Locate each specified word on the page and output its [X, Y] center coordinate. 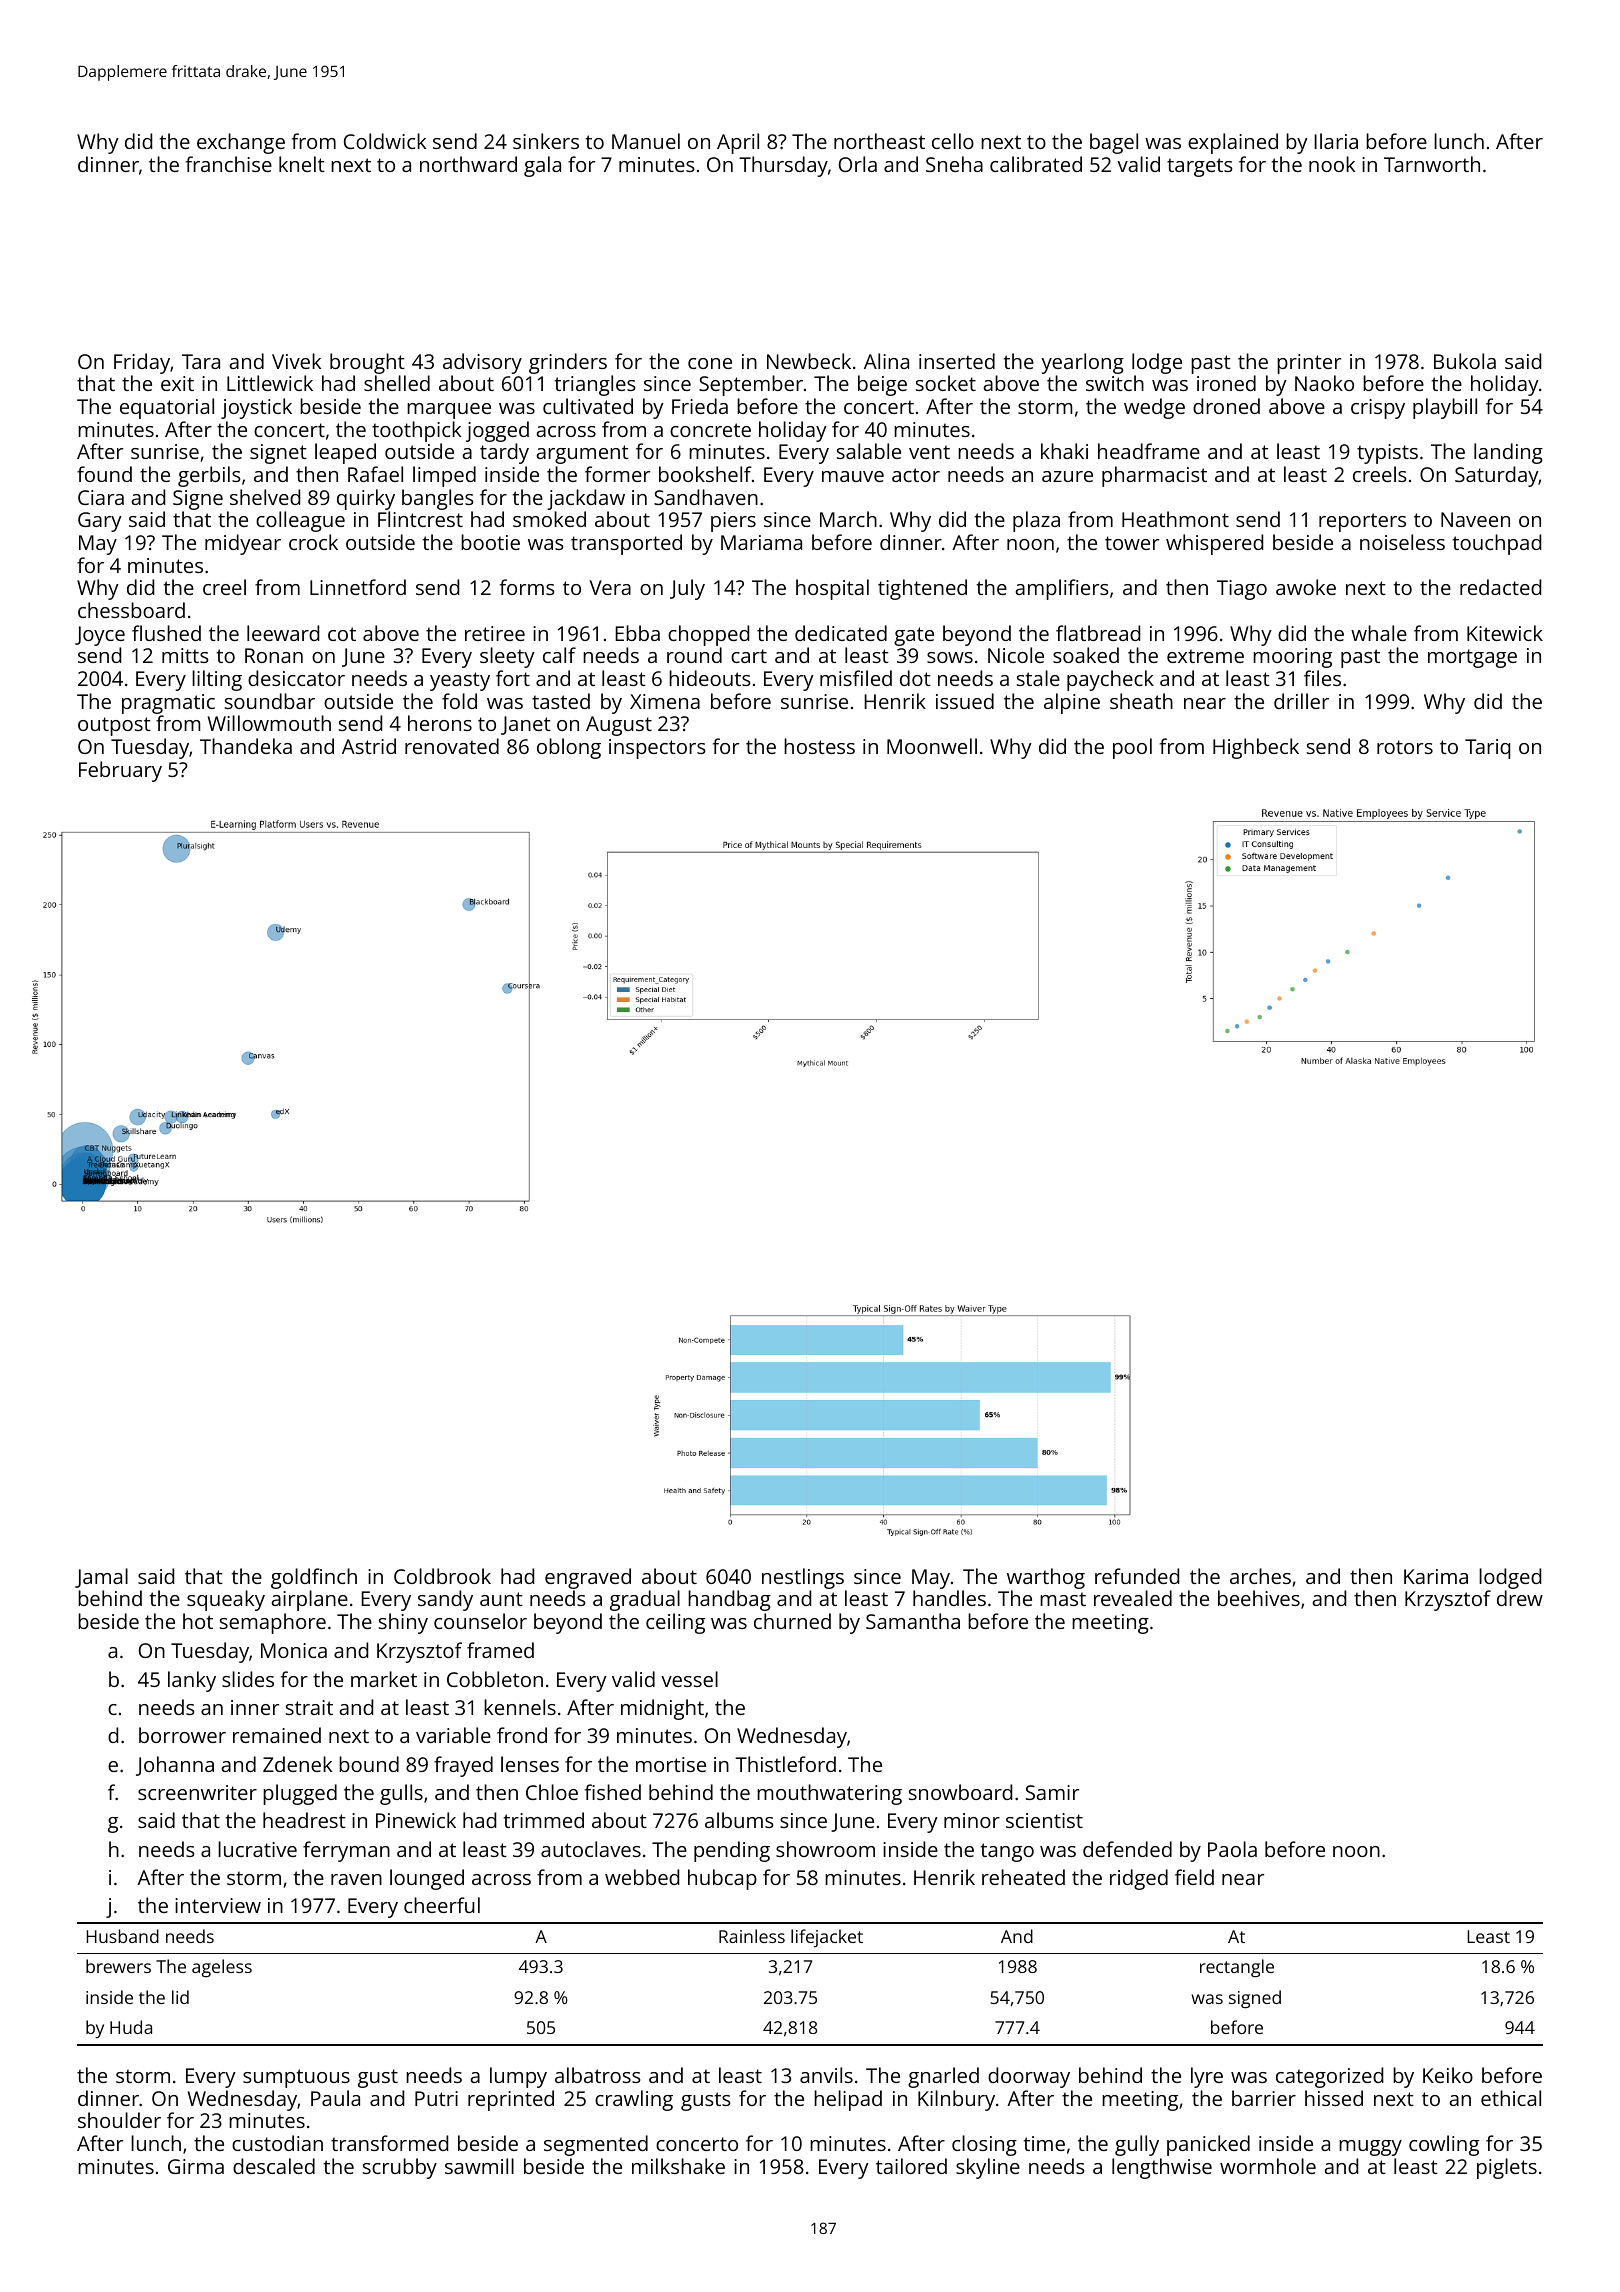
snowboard [960, 1792]
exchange [241, 143]
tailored [911, 2166]
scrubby [400, 2168]
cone [710, 363]
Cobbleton [495, 1679]
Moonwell [932, 746]
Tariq [1487, 749]
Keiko [1448, 2075]
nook [1332, 164]
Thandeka [246, 746]
